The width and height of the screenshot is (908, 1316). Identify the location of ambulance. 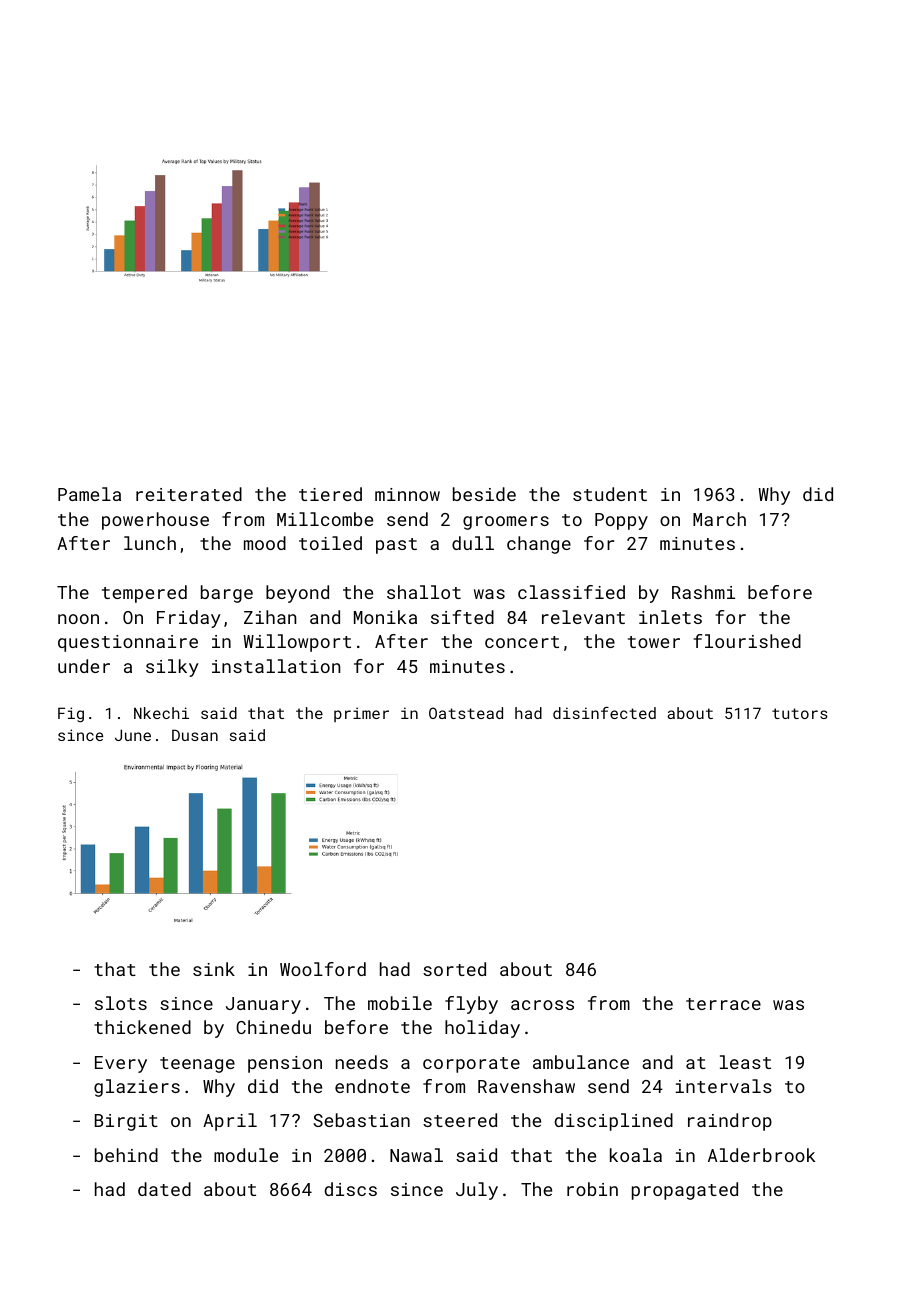
(581, 1062).
